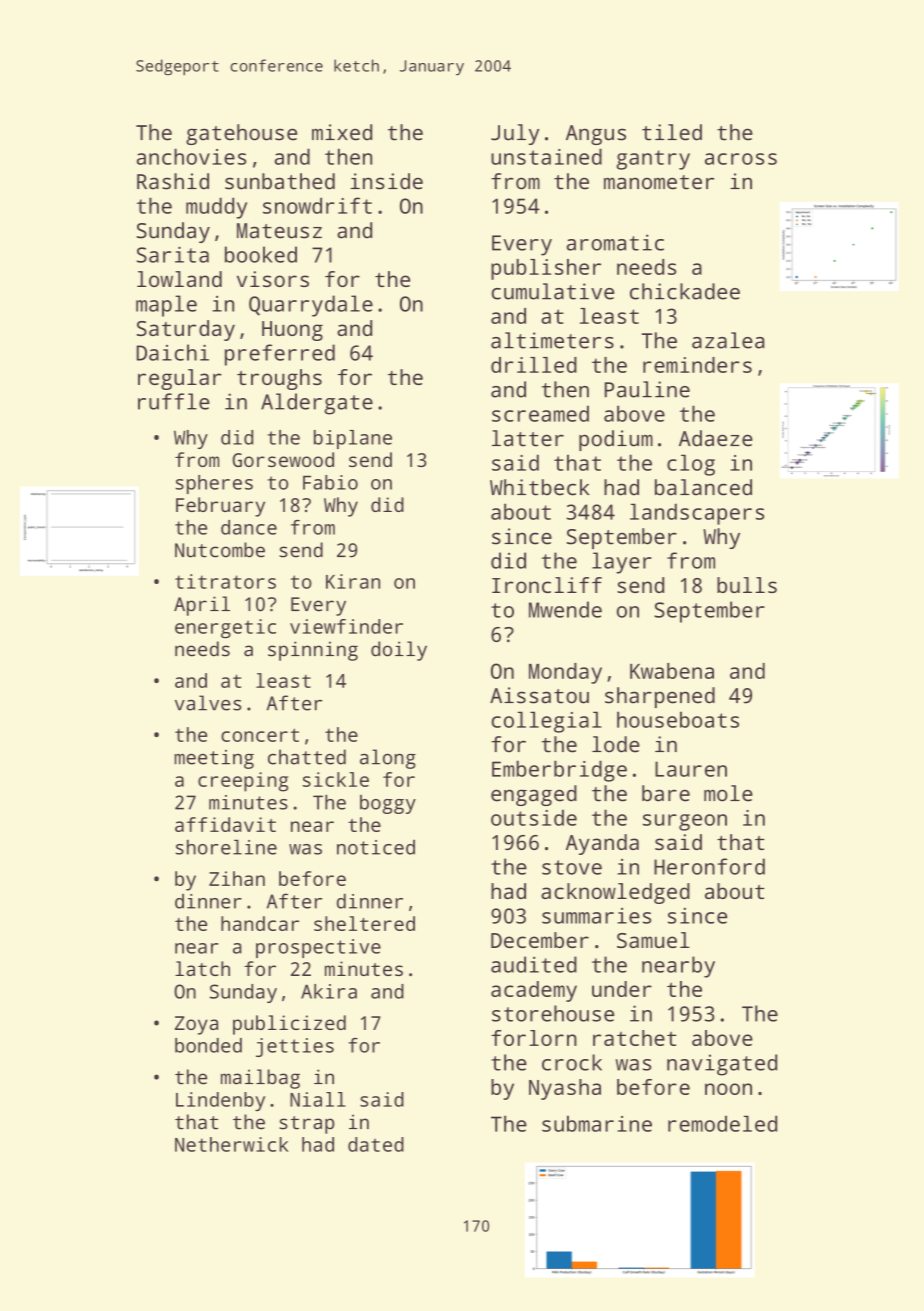 The image size is (924, 1311). What do you see at coordinates (596, 135) in the image?
I see `Angus` at bounding box center [596, 135].
